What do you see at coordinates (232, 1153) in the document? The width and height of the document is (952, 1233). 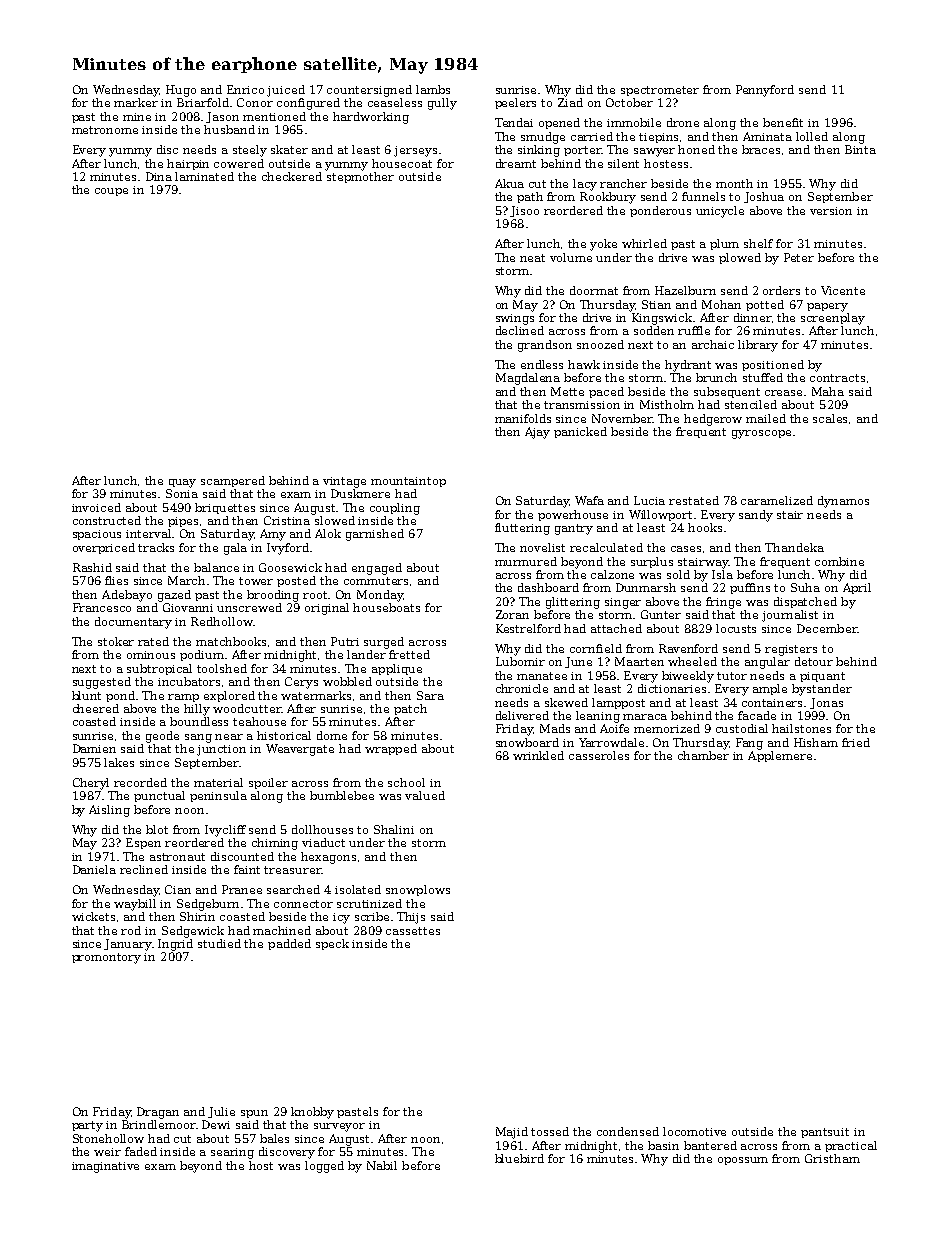 I see `searing` at bounding box center [232, 1153].
